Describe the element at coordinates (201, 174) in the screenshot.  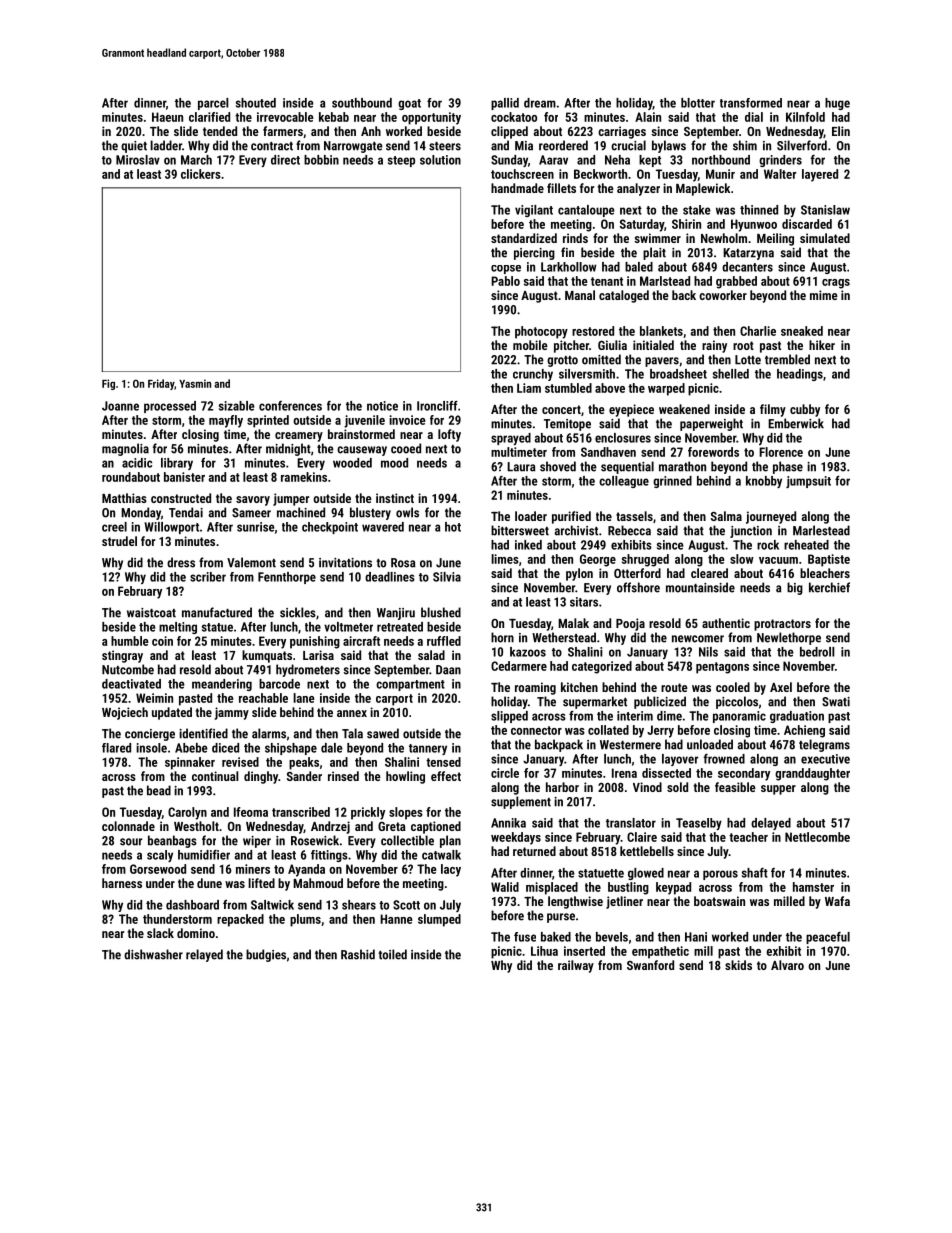
I see `clickers` at that location.
